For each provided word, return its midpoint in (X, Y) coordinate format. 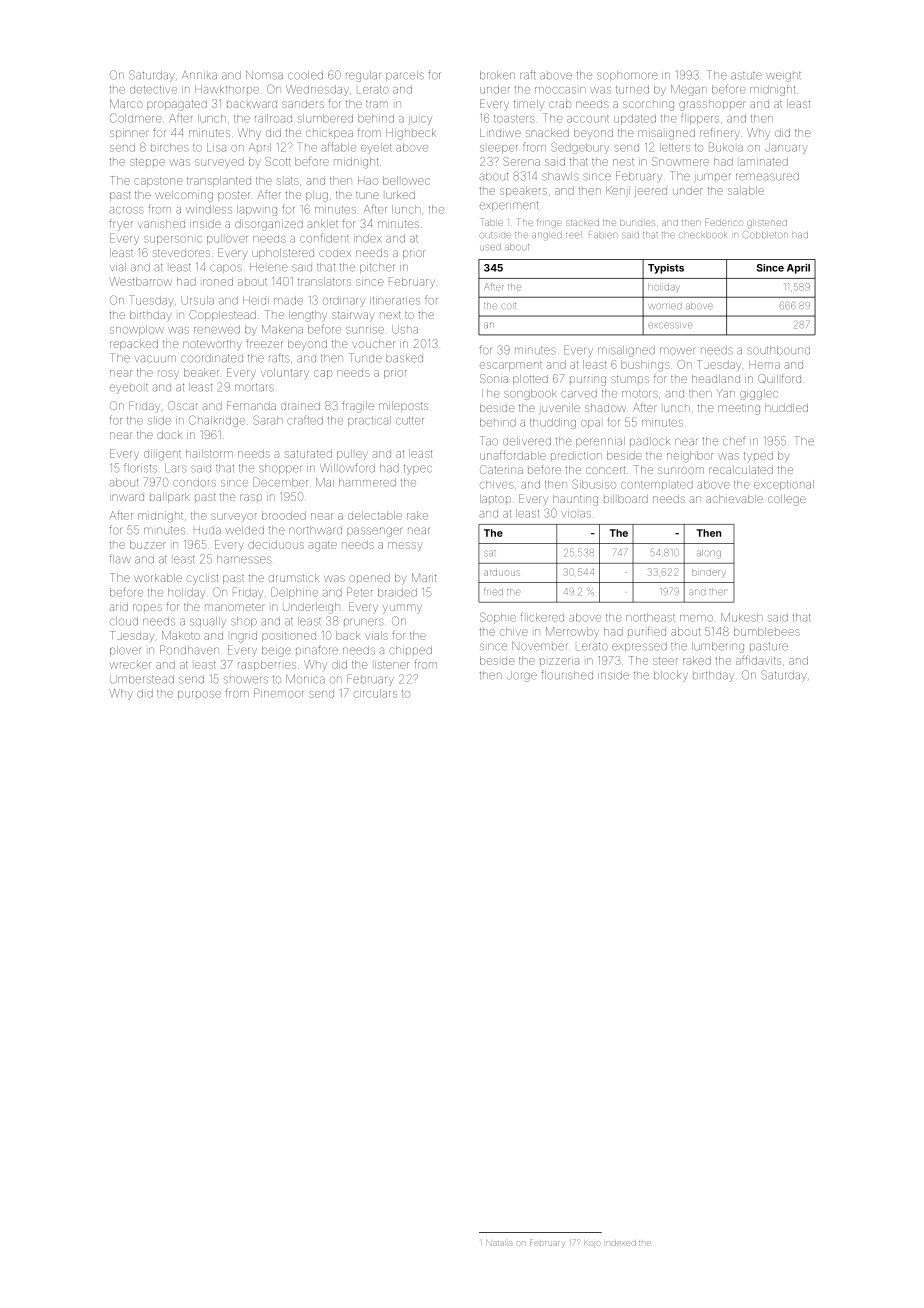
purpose (199, 695)
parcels (405, 76)
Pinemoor (279, 693)
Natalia (499, 1243)
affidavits (758, 660)
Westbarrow (140, 281)
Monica (305, 679)
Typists (666, 269)
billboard (626, 499)
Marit (424, 577)
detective (153, 90)
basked (404, 358)
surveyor (234, 517)
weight (783, 77)
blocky (671, 676)
